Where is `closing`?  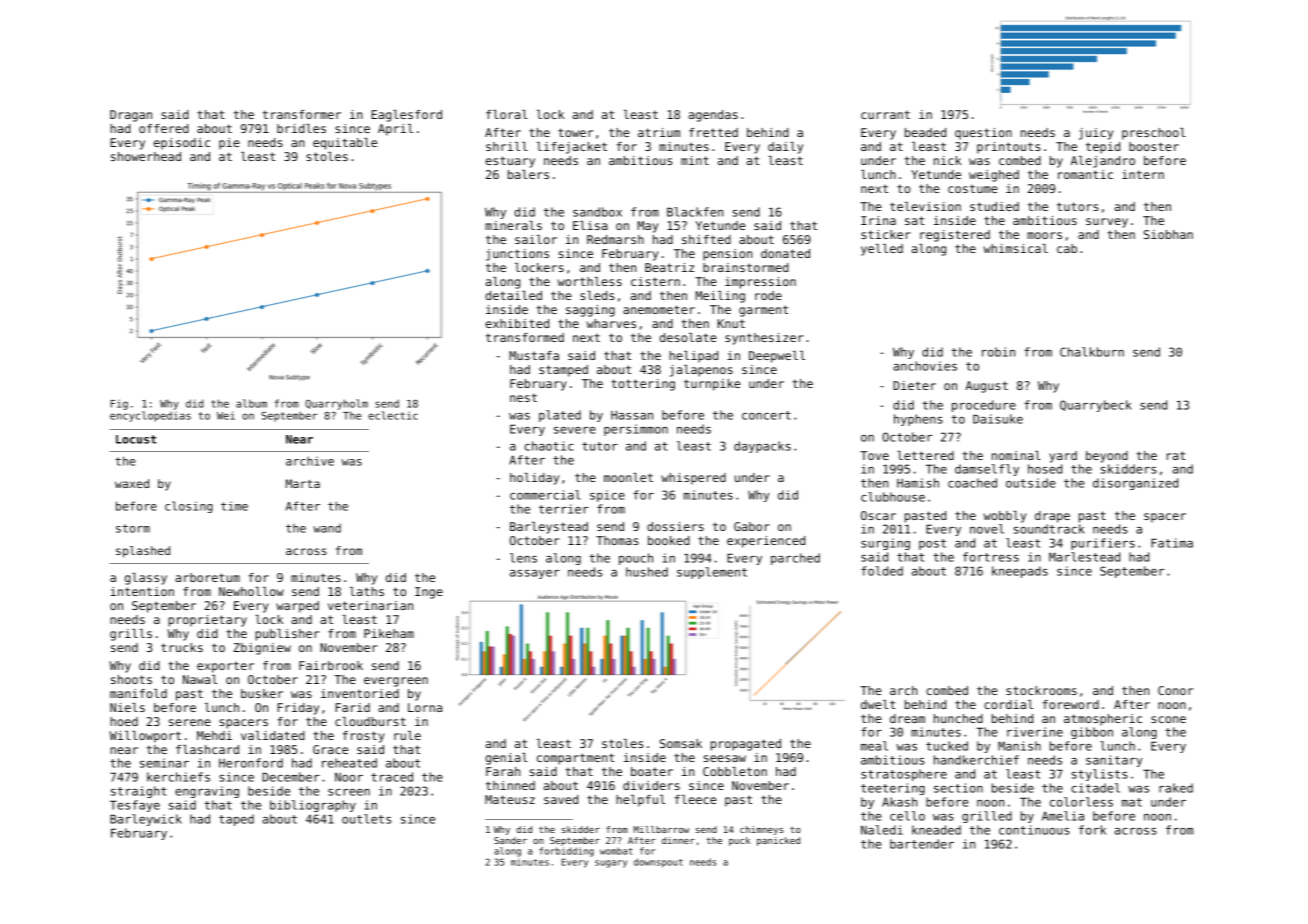 closing is located at coordinates (189, 507).
